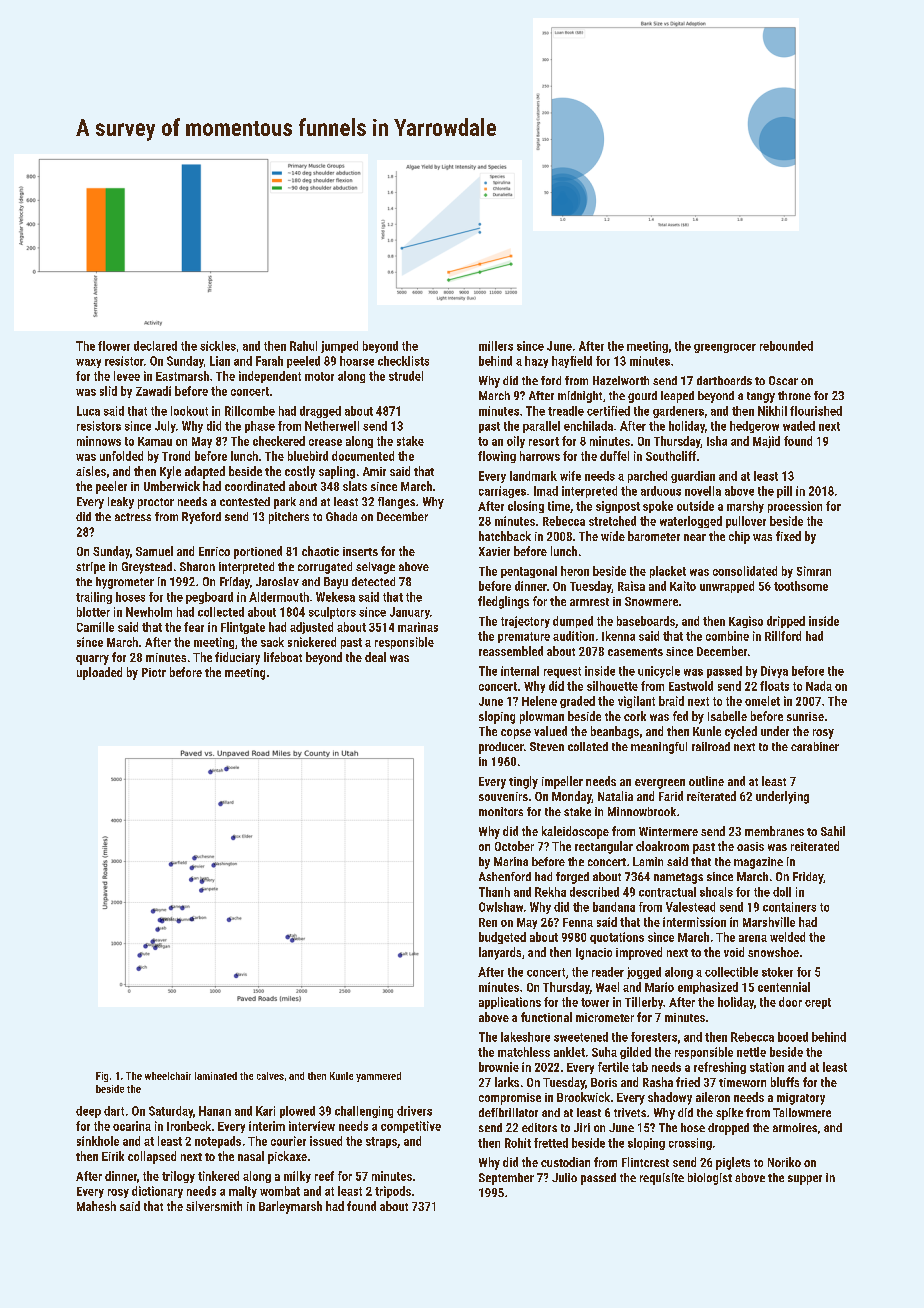  Describe the element at coordinates (251, 1156) in the screenshot. I see `nasal` at that location.
